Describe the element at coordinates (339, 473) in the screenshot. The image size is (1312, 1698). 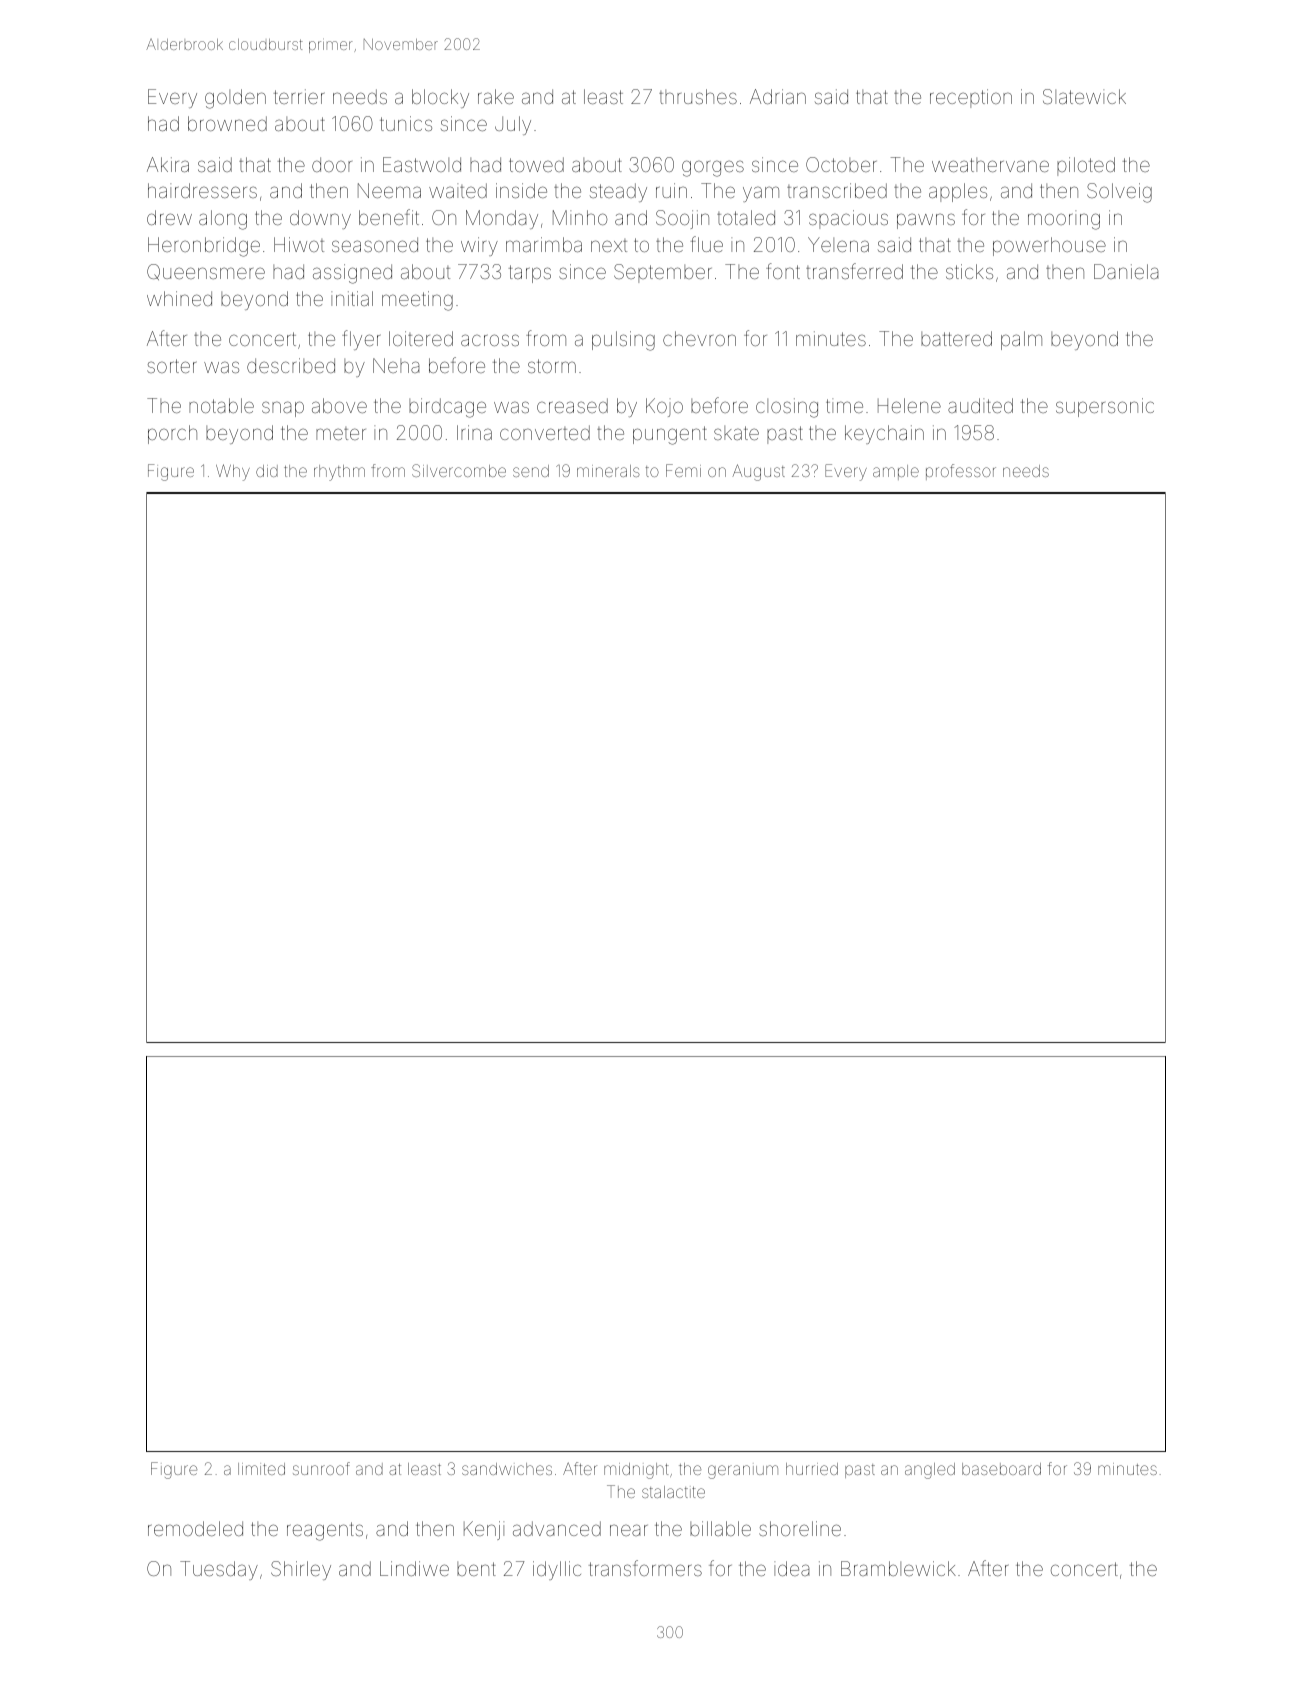
I see `rhythm` at that location.
